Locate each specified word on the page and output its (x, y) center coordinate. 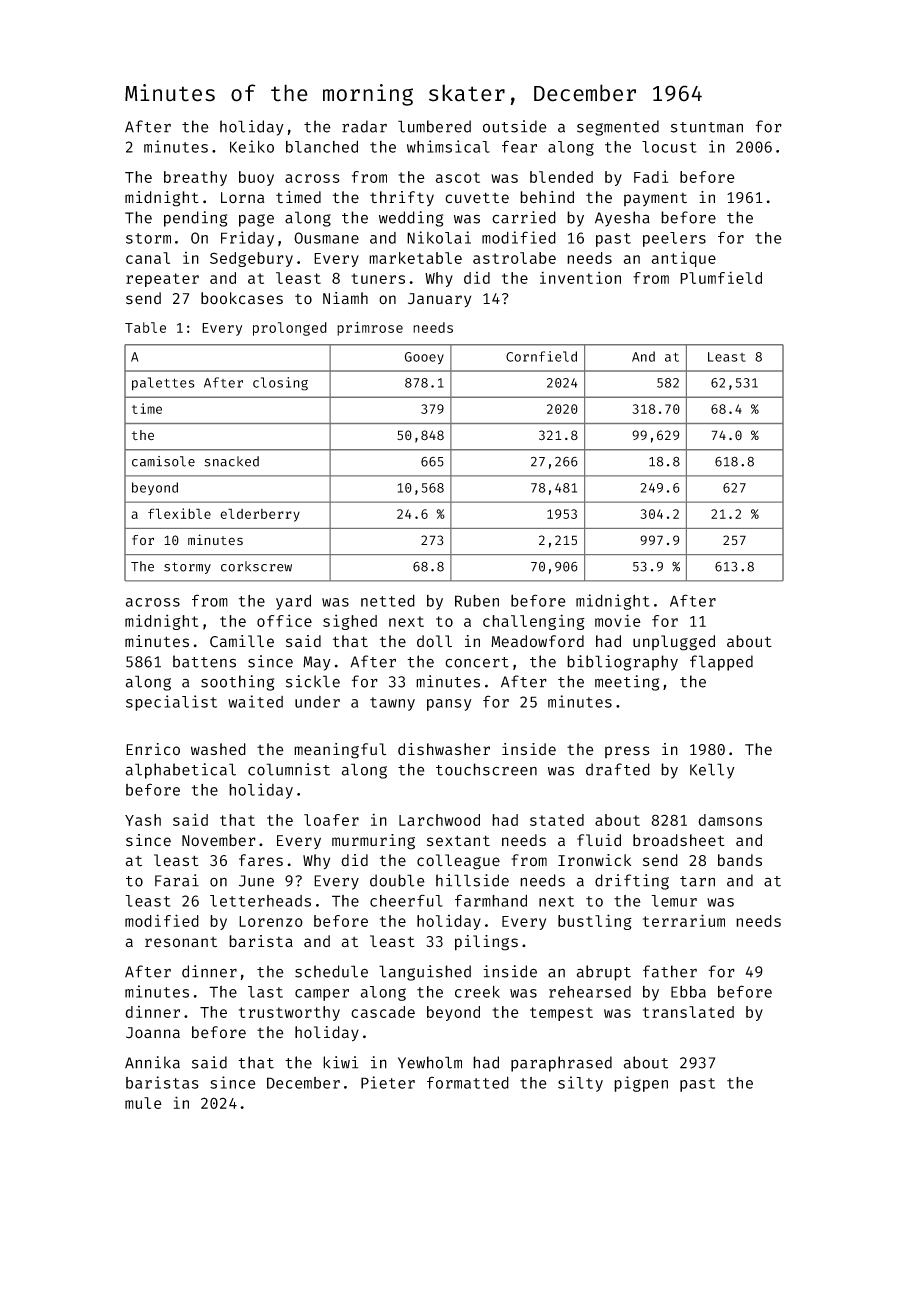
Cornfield (541, 356)
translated (688, 1012)
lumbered (434, 126)
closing (280, 384)
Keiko (252, 146)
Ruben (477, 601)
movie (618, 620)
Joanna (153, 1033)
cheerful (406, 900)
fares (261, 860)
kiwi (340, 1062)
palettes (163, 384)
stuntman (707, 127)
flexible (179, 513)
